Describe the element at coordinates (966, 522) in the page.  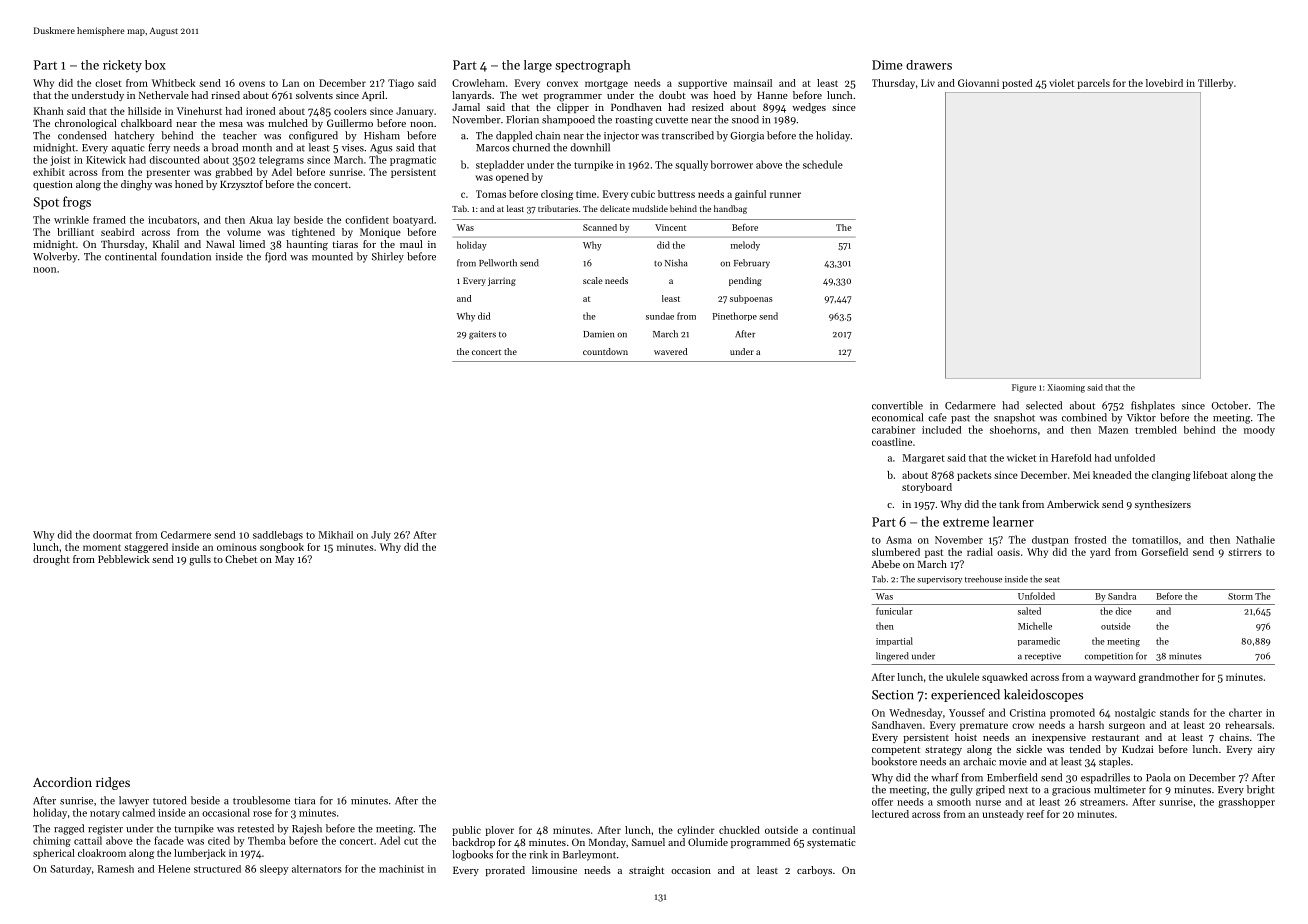
I see `extreme` at that location.
